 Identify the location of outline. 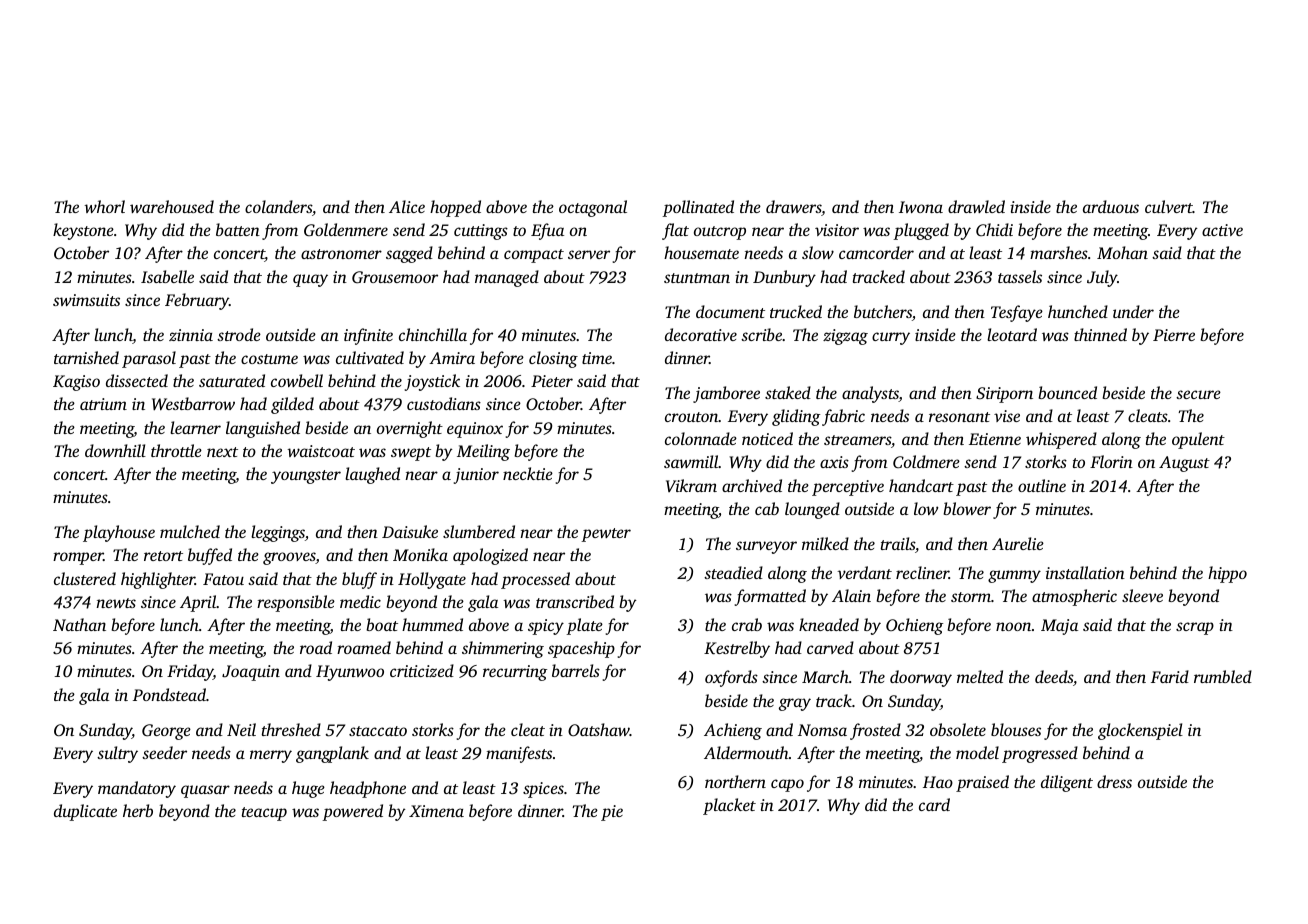
(1042, 485).
